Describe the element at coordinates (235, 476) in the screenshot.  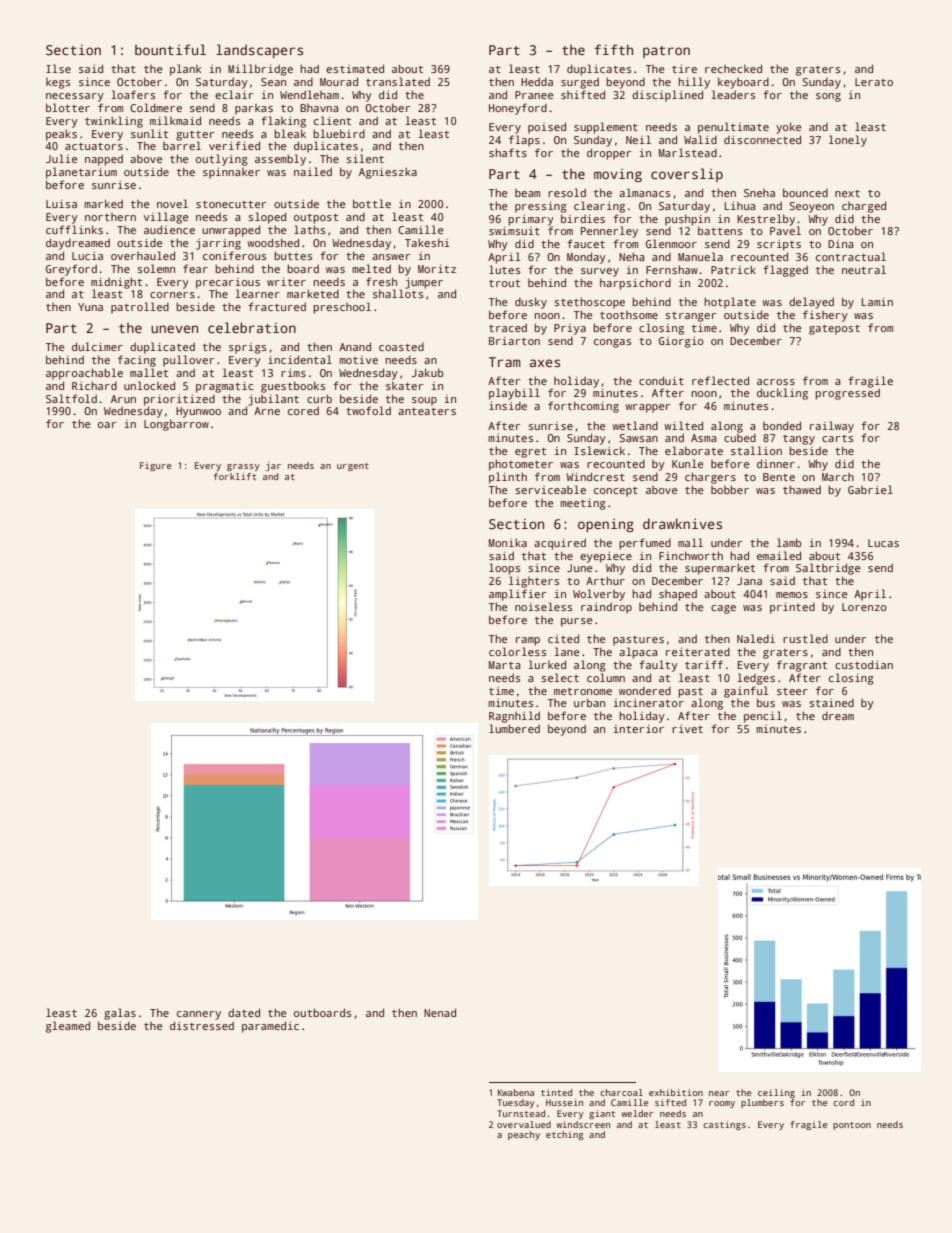
I see `forklift` at that location.
